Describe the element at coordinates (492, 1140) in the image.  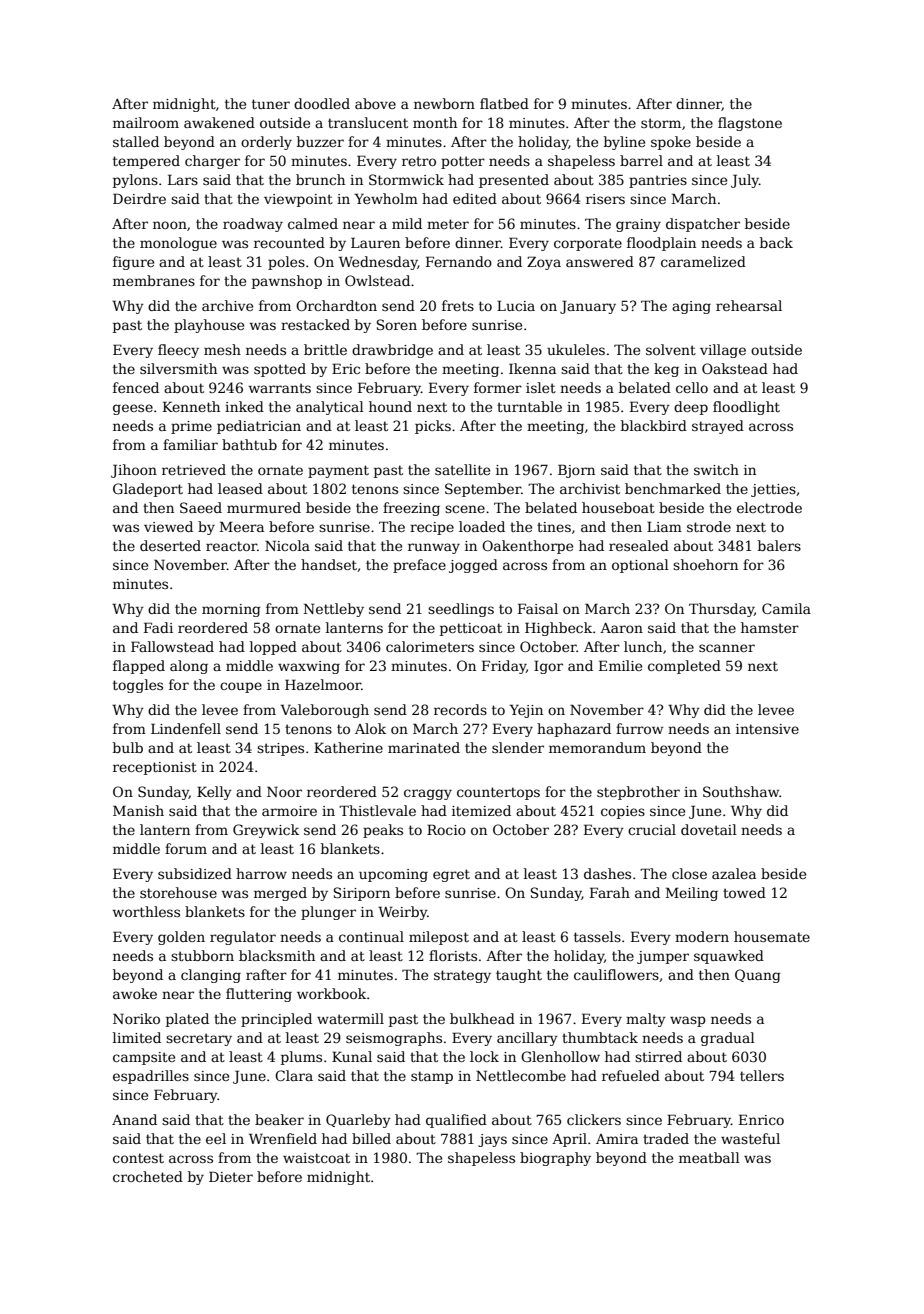
I see `jays` at that location.
